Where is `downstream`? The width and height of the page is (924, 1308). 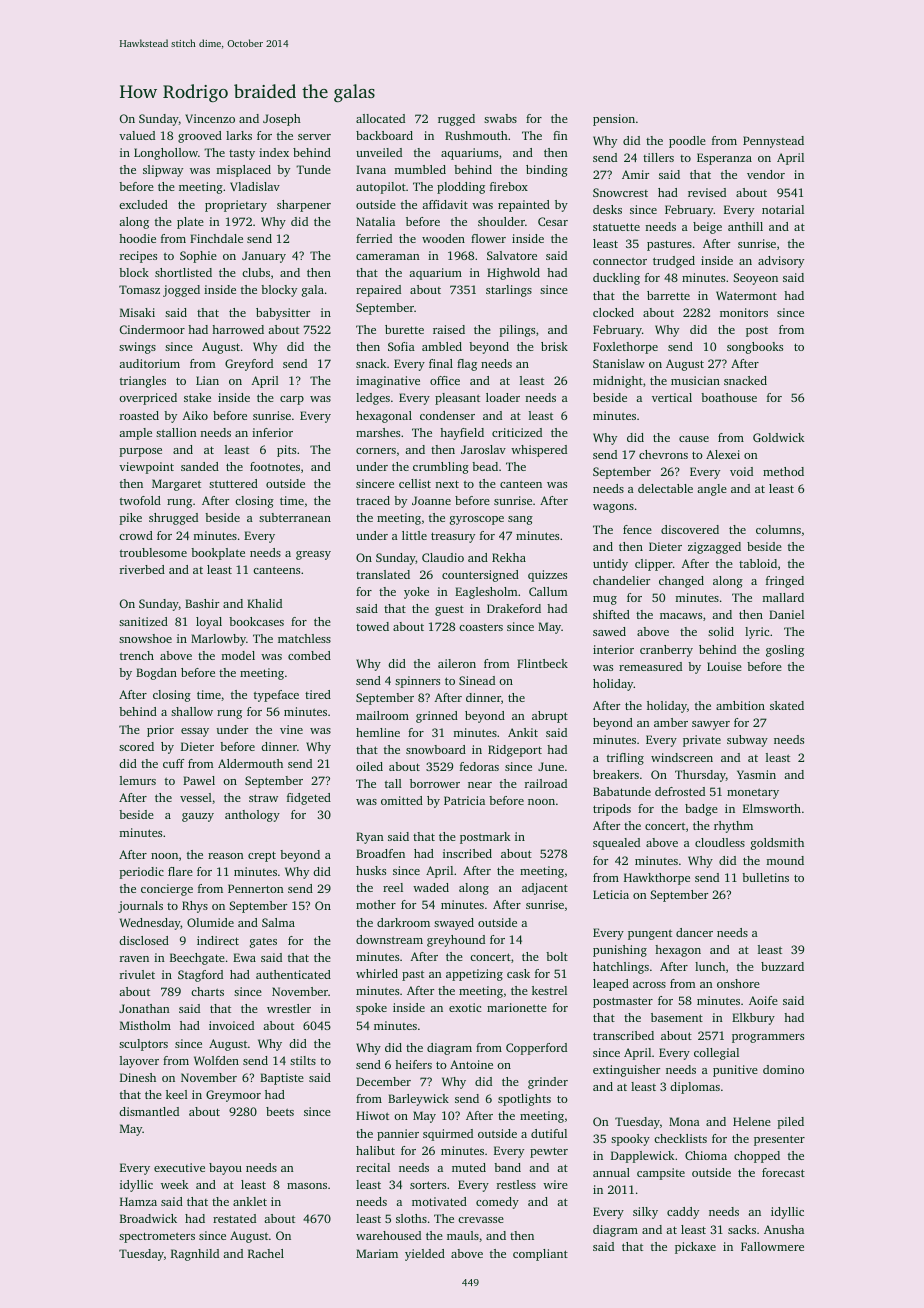 downstream is located at coordinates (389, 939).
